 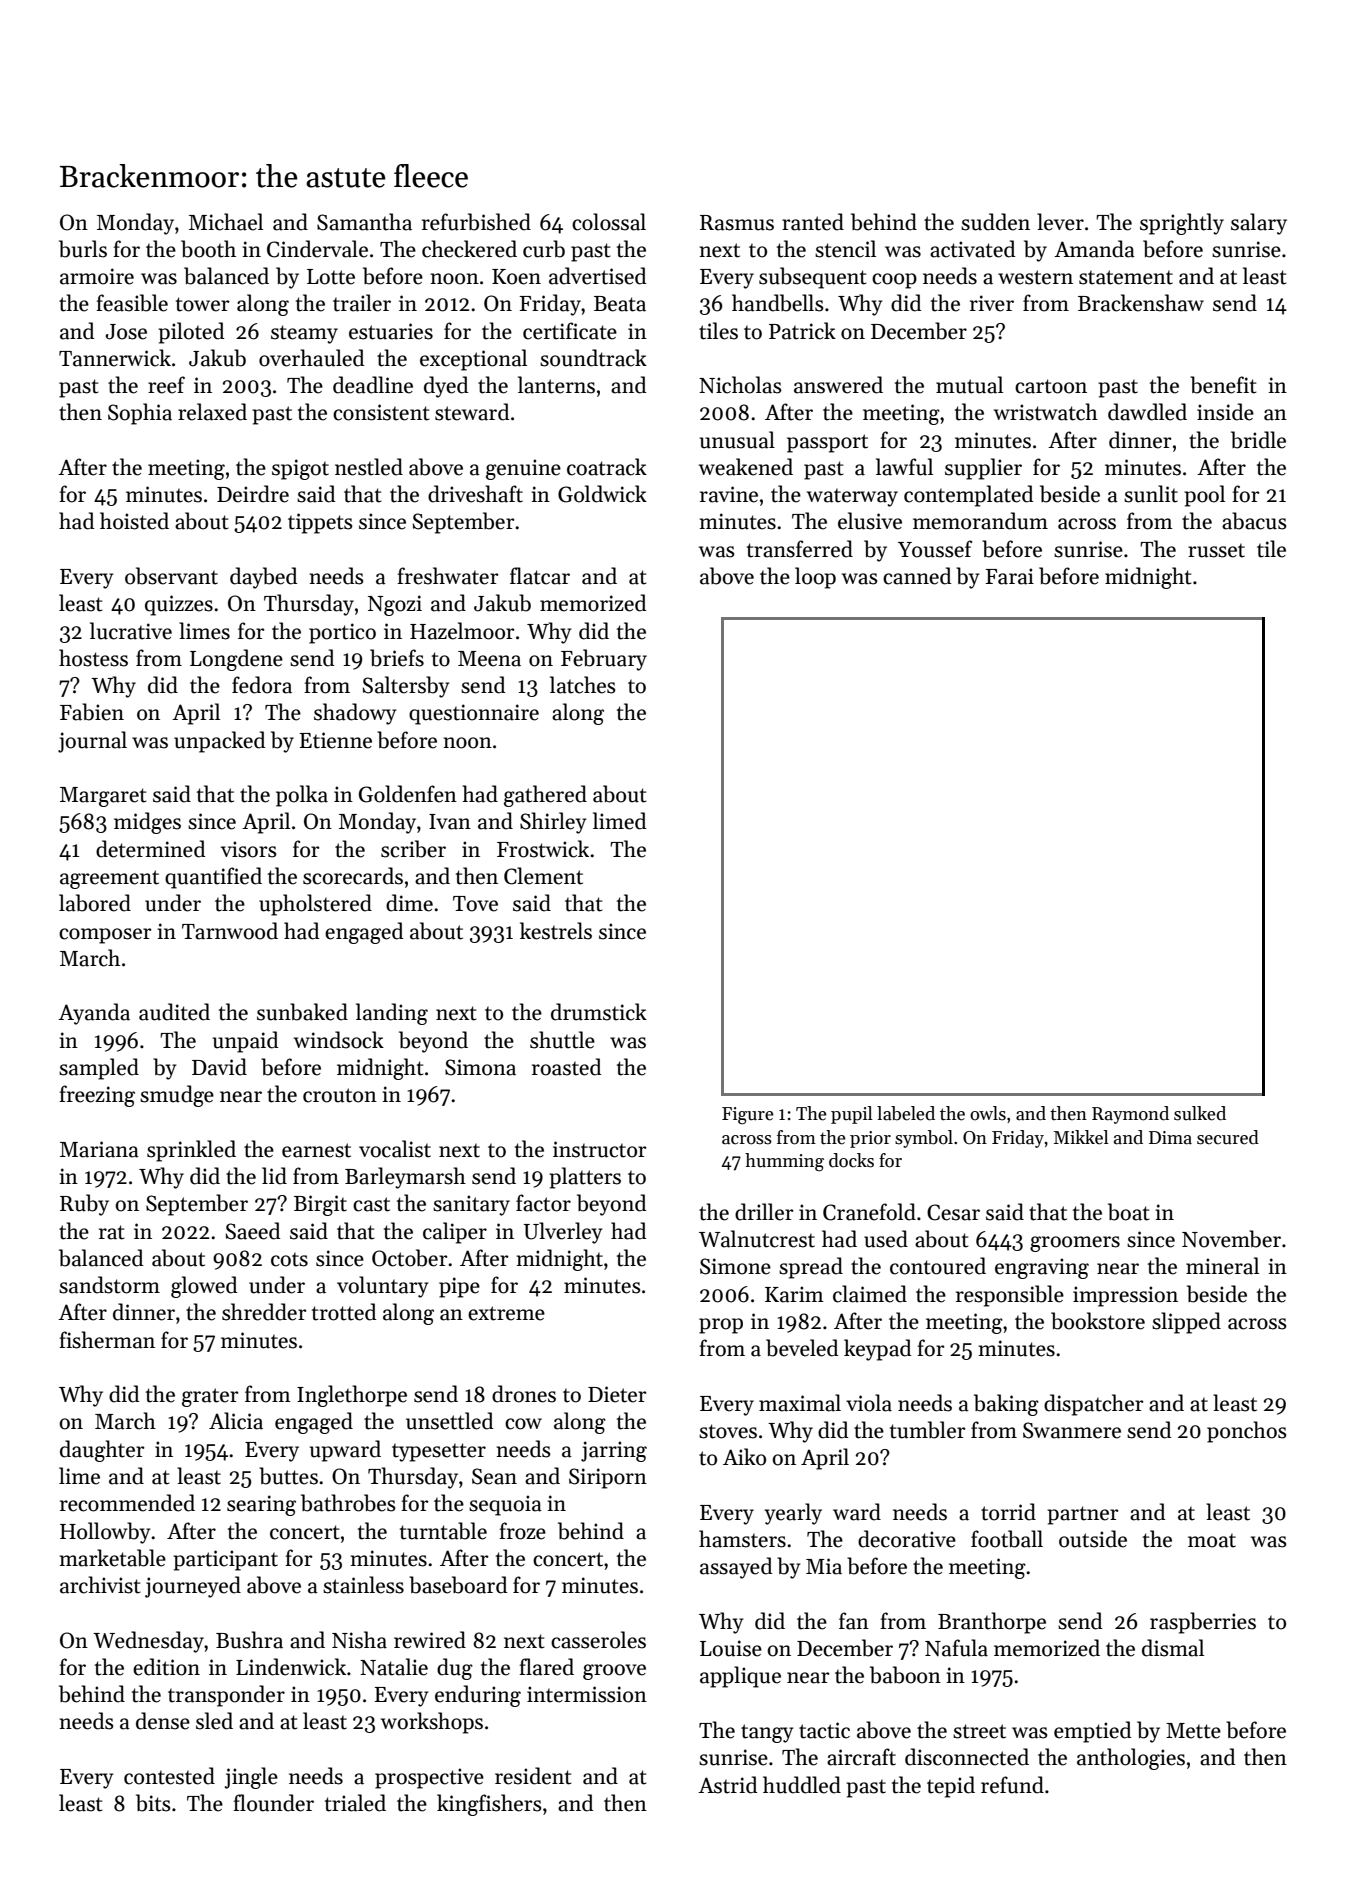 I want to click on Longdene, so click(x=236, y=660).
